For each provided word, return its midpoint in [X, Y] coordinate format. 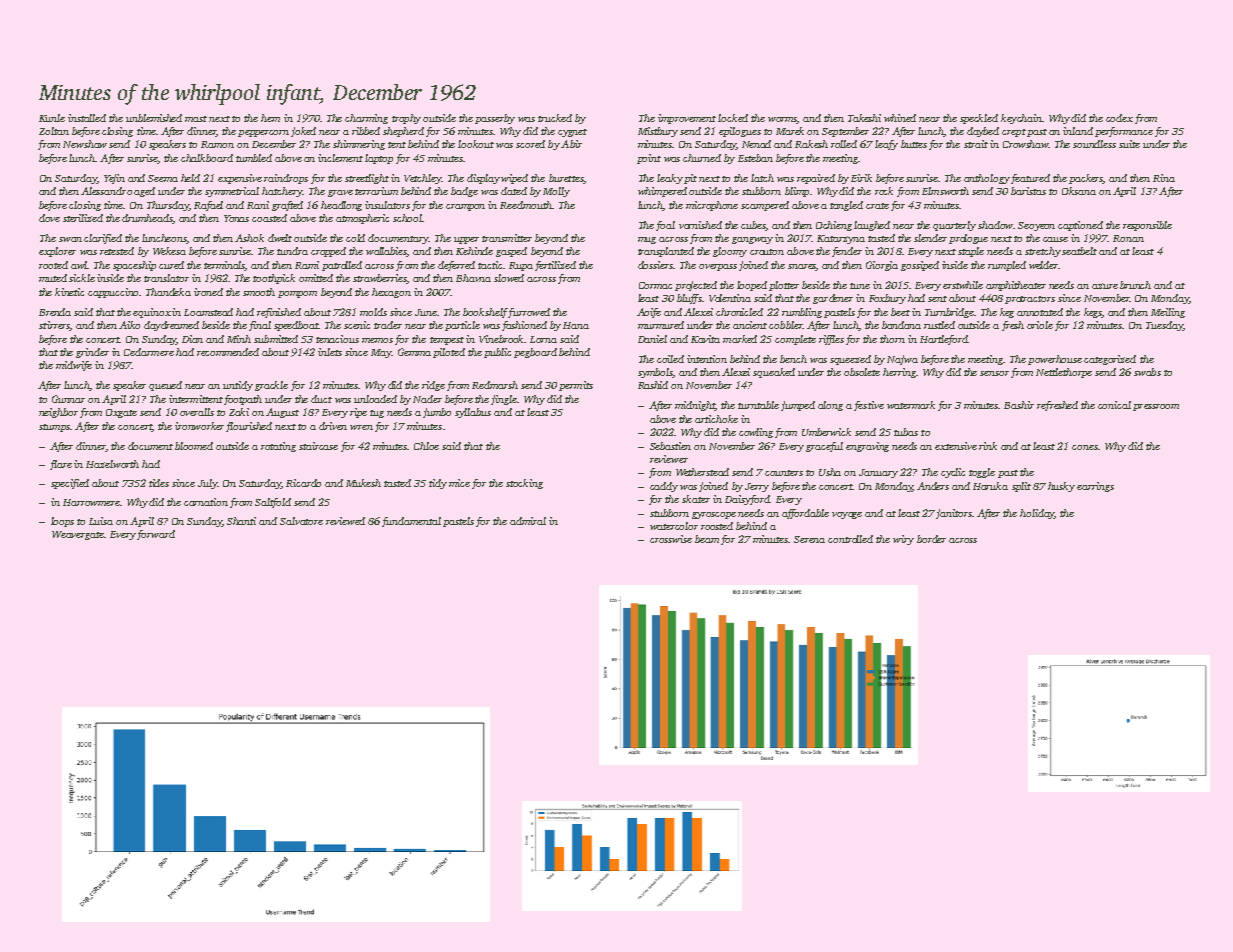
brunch [1135, 285]
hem [270, 118]
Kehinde [474, 251]
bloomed [194, 446]
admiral [528, 521]
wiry [903, 540]
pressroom [1156, 407]
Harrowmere [91, 502]
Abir [571, 144]
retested [117, 251]
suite [1129, 144]
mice [459, 483]
